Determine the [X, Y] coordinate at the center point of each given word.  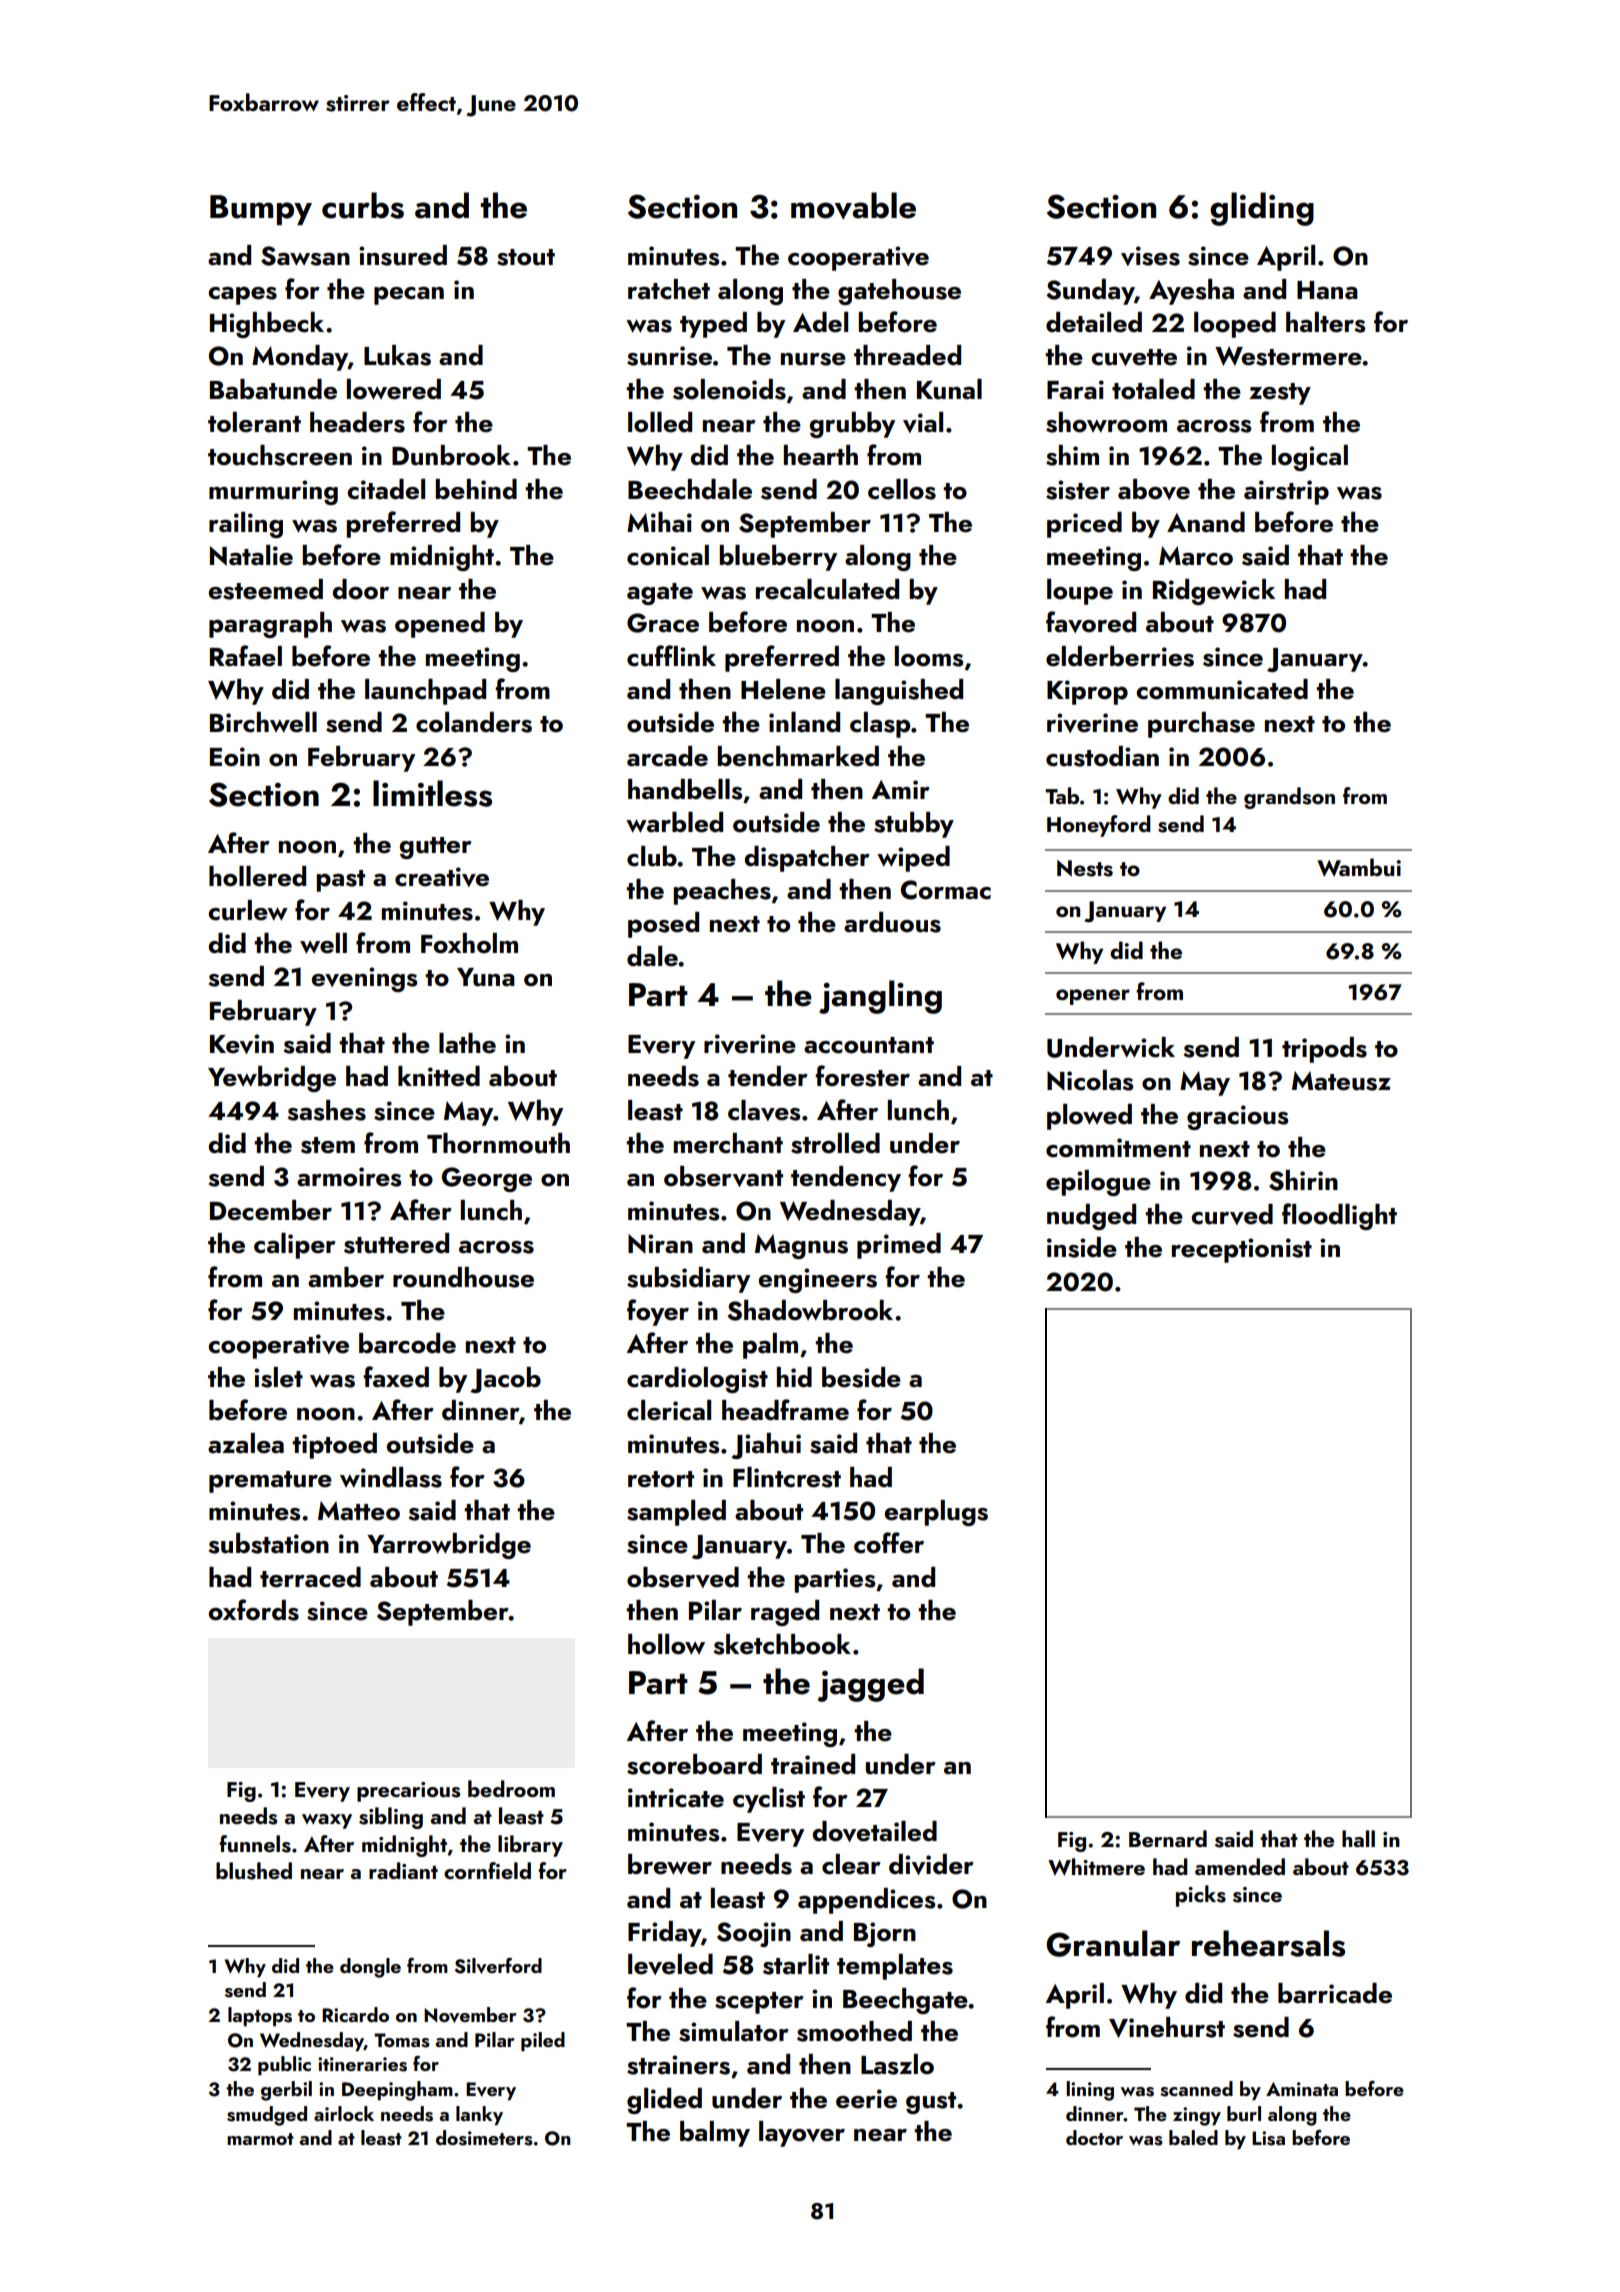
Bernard [1168, 1838]
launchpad [425, 692]
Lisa [1268, 2138]
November [470, 2015]
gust [931, 2103]
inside [1082, 1247]
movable [853, 205]
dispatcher [807, 859]
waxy [327, 1821]
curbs [363, 205]
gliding [1262, 209]
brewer [670, 1864]
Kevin [242, 1044]
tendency [846, 1179]
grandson [1289, 798]
